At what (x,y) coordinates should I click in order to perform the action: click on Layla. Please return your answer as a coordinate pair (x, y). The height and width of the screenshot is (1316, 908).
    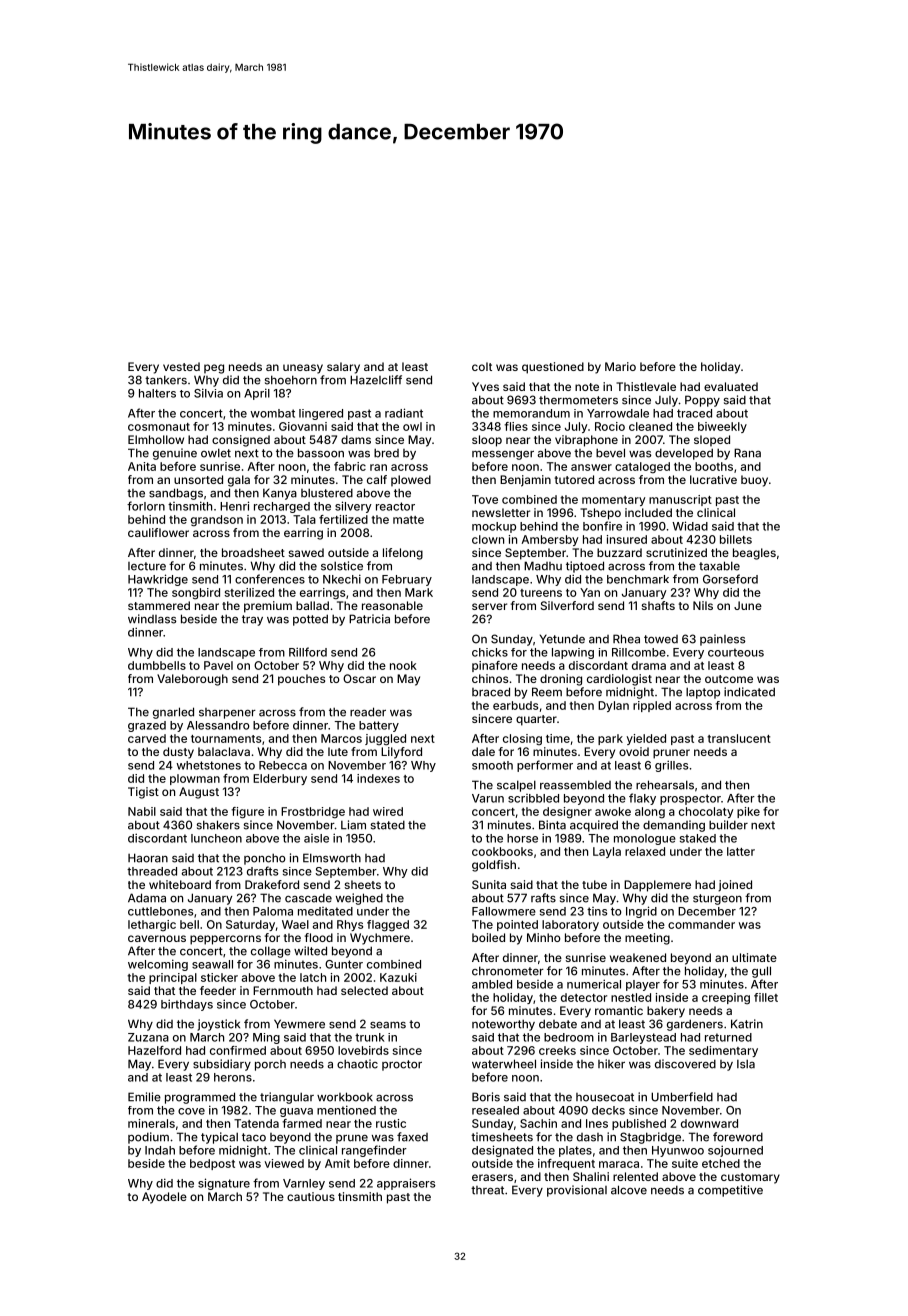
    Looking at the image, I should click on (607, 852).
